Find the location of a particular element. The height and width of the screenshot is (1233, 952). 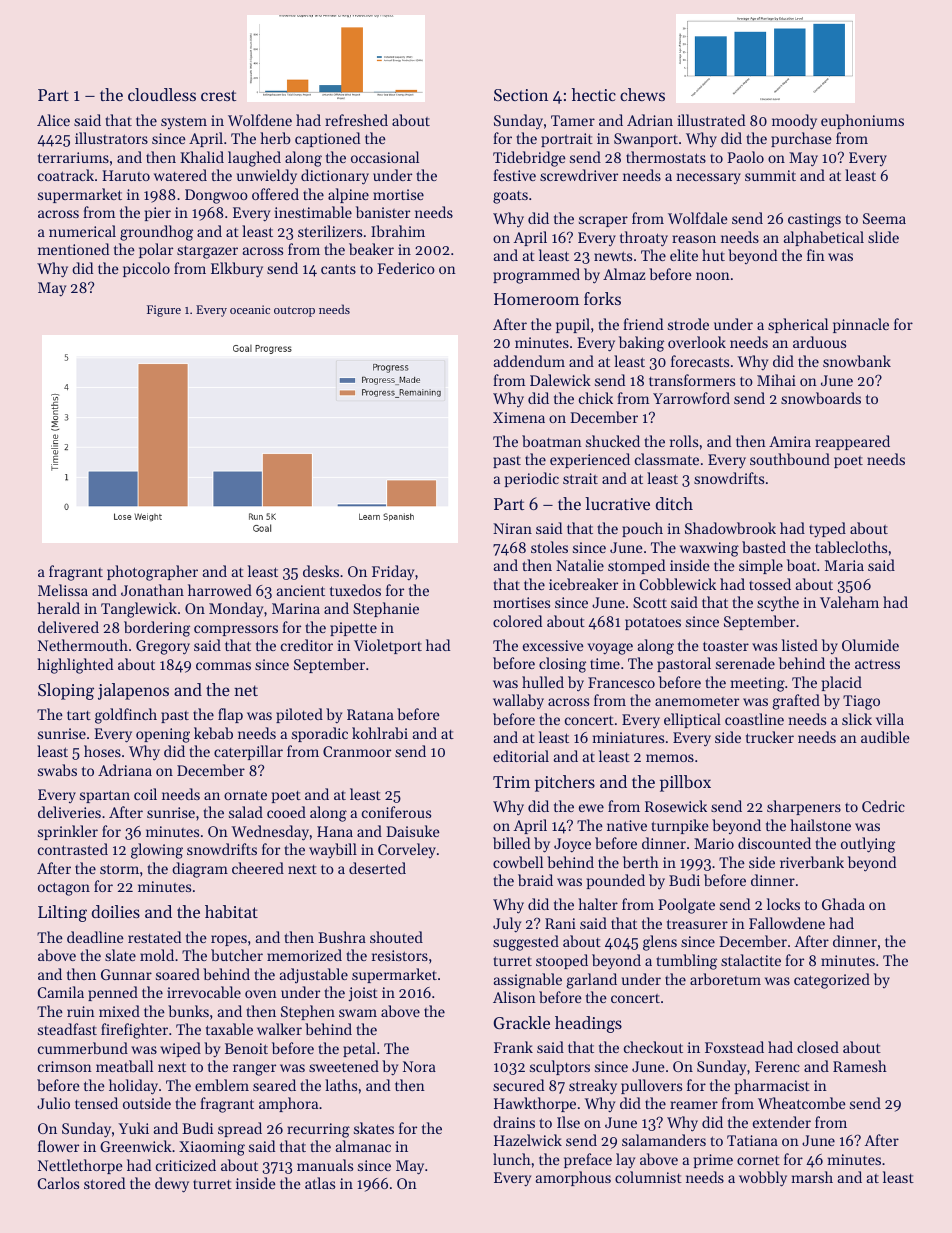

hectic is located at coordinates (594, 94).
